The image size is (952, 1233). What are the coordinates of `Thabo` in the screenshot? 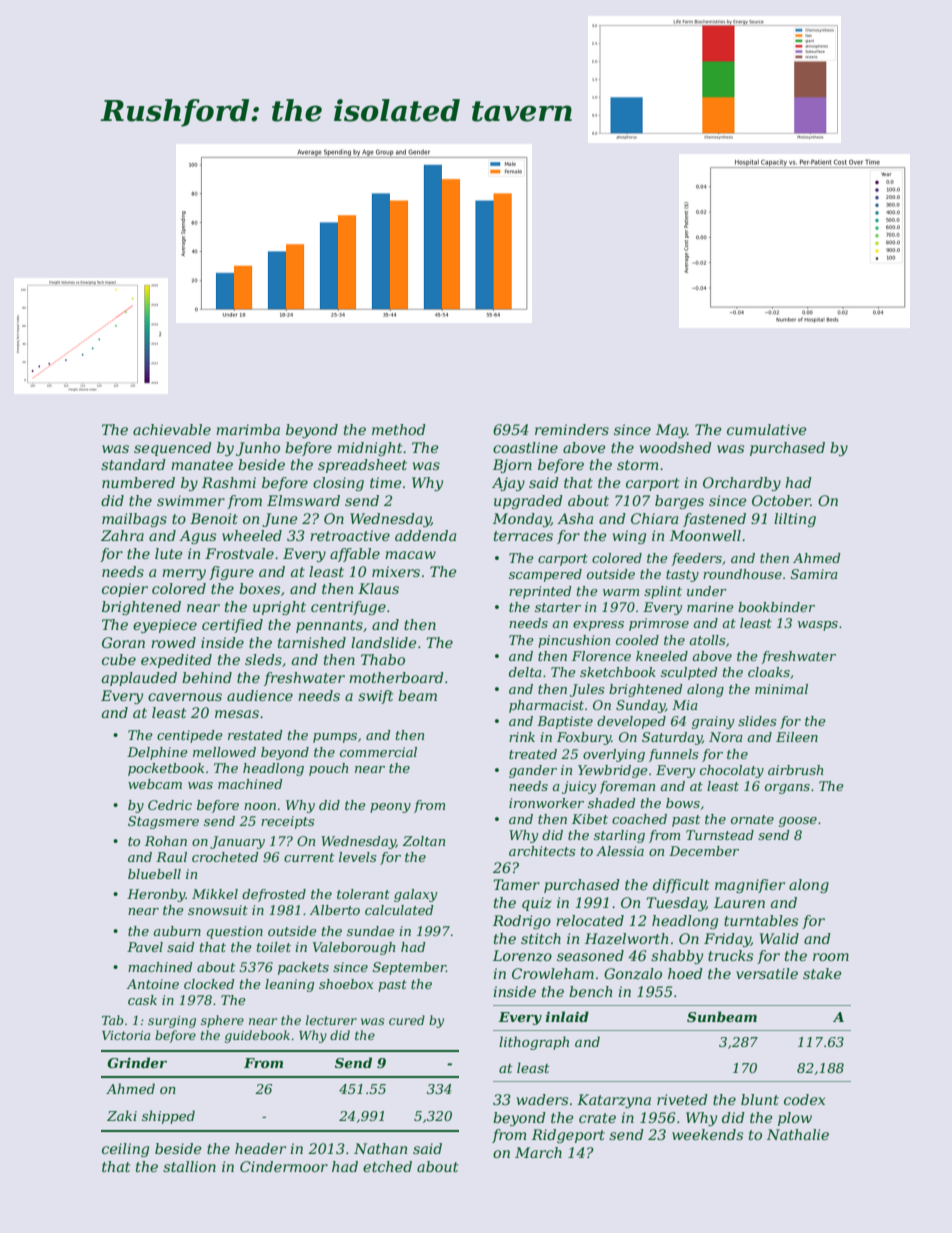 It's located at (383, 659).
